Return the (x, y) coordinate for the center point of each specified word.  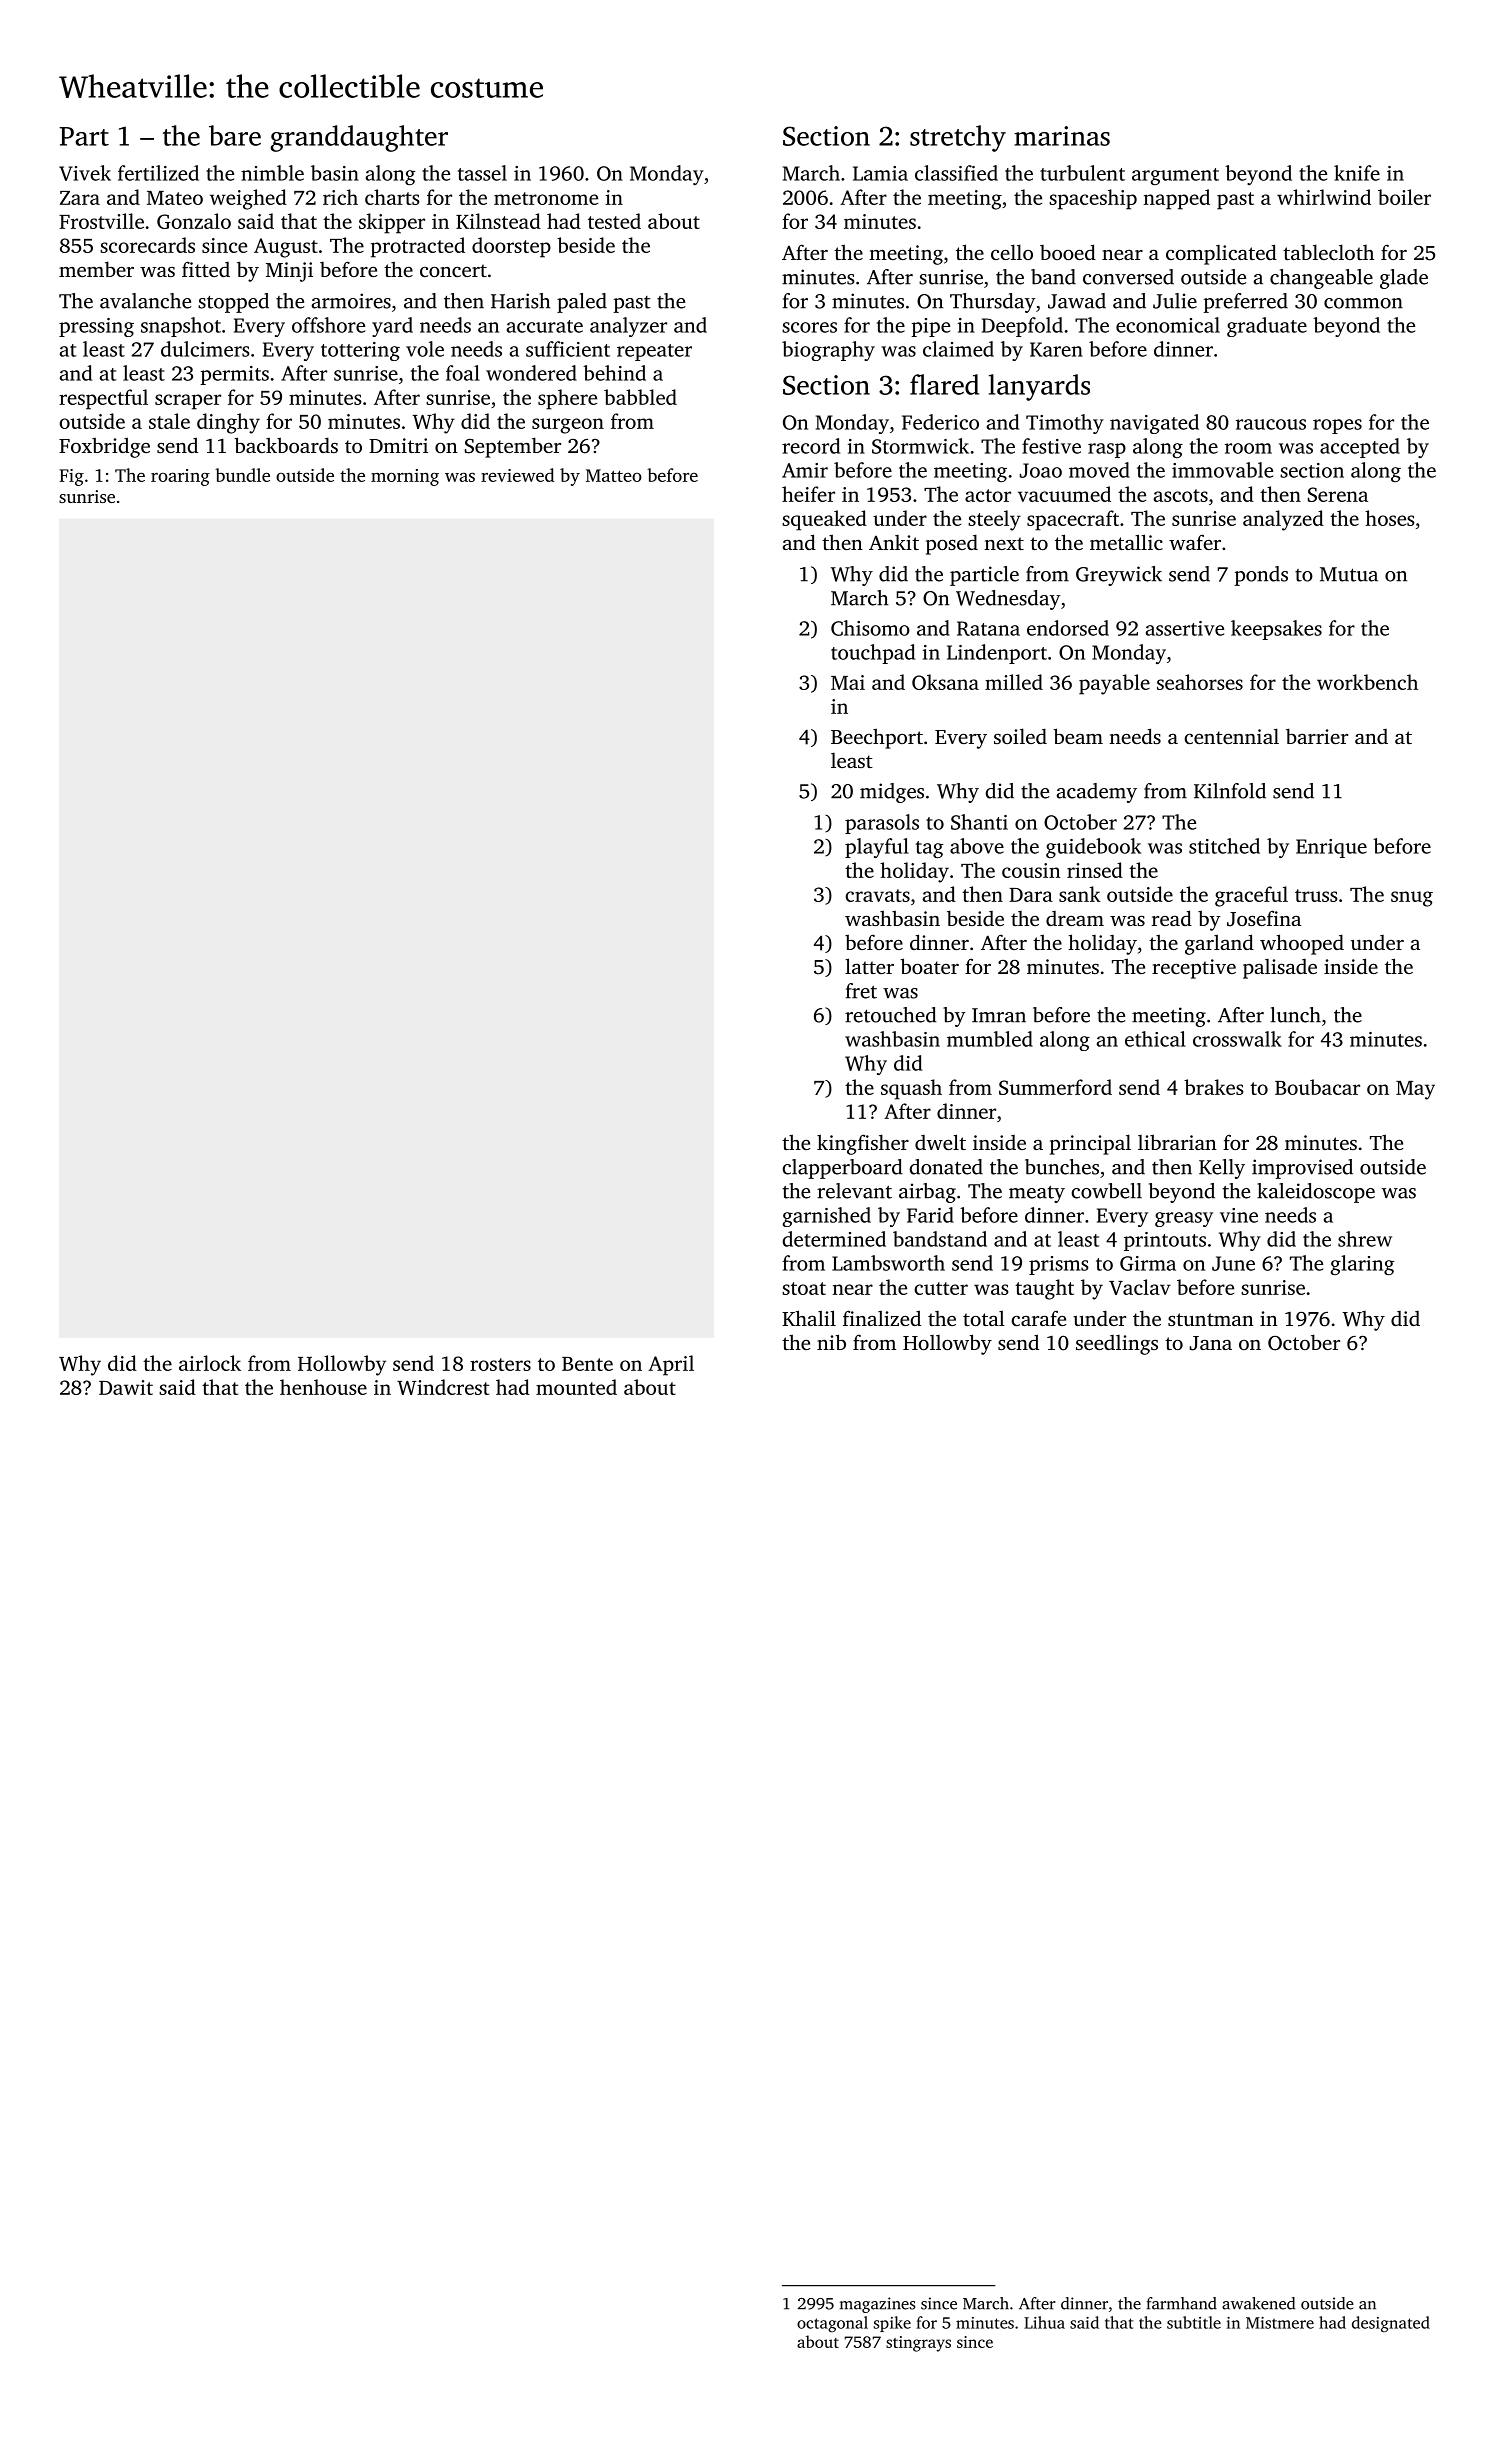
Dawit (126, 1387)
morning (405, 477)
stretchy (958, 138)
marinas (1062, 136)
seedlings (1117, 1345)
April (671, 1365)
